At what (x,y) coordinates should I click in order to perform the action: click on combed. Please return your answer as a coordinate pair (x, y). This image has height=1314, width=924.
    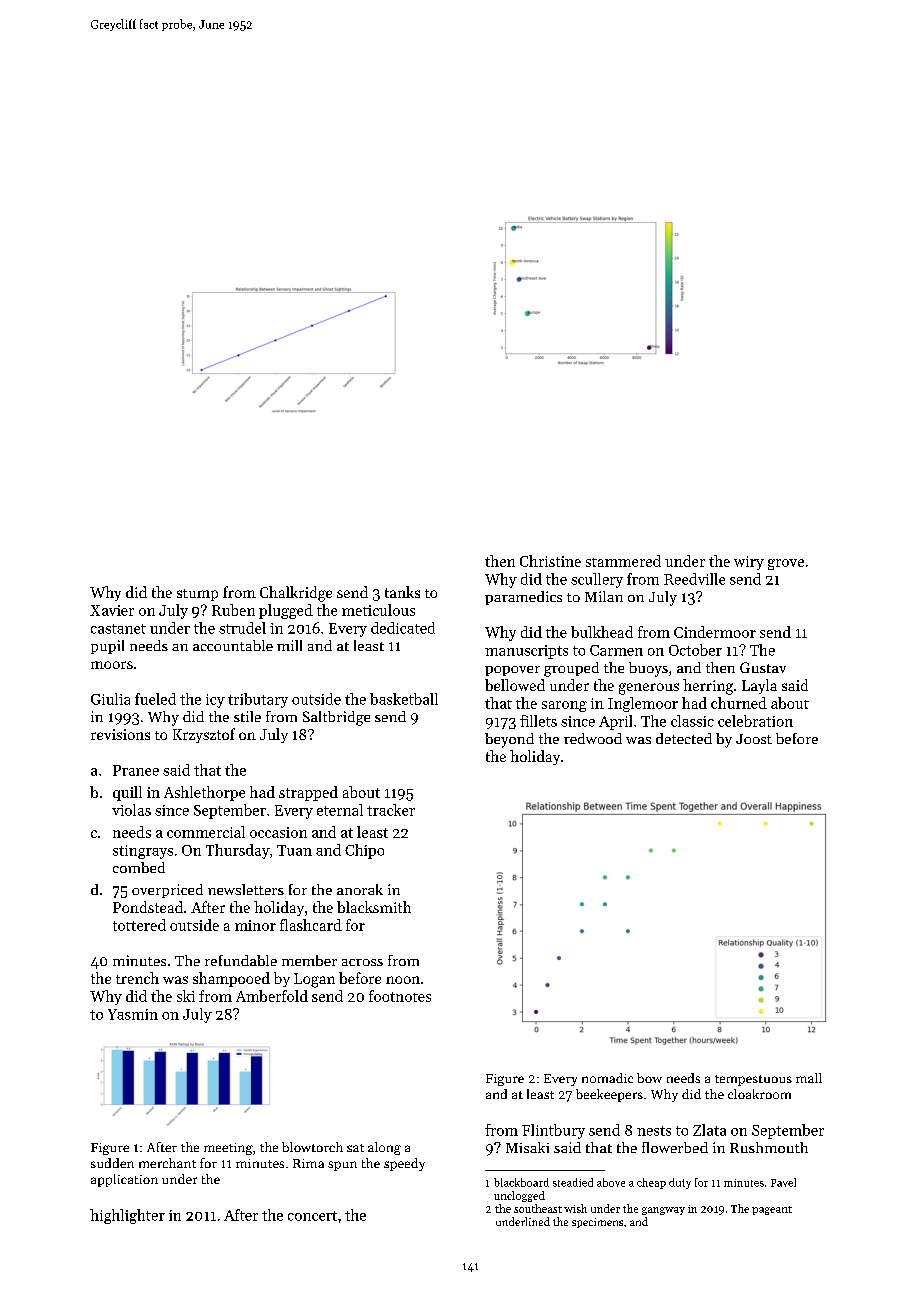
    Looking at the image, I should click on (139, 867).
